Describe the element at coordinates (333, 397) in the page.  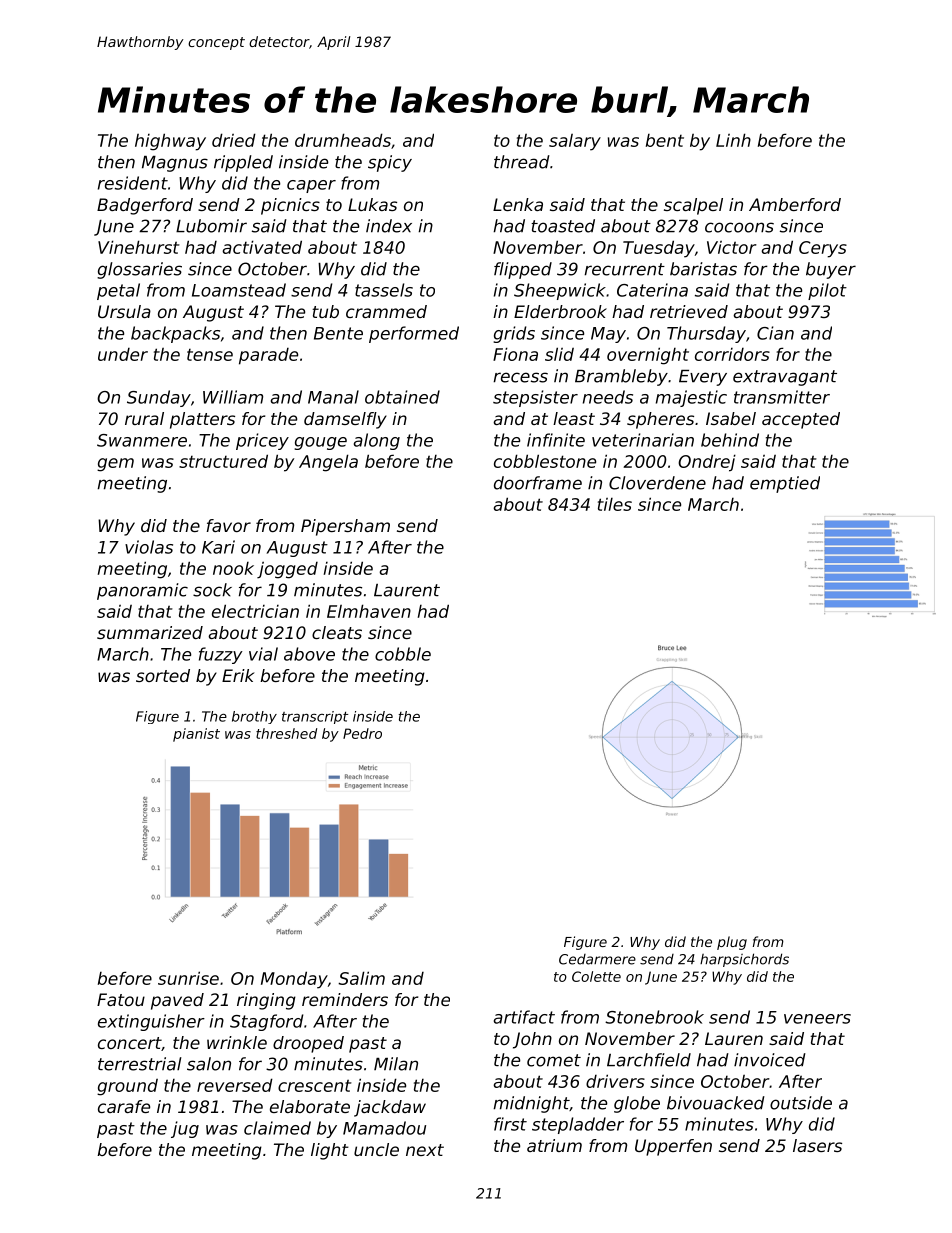
I see `Manal` at that location.
